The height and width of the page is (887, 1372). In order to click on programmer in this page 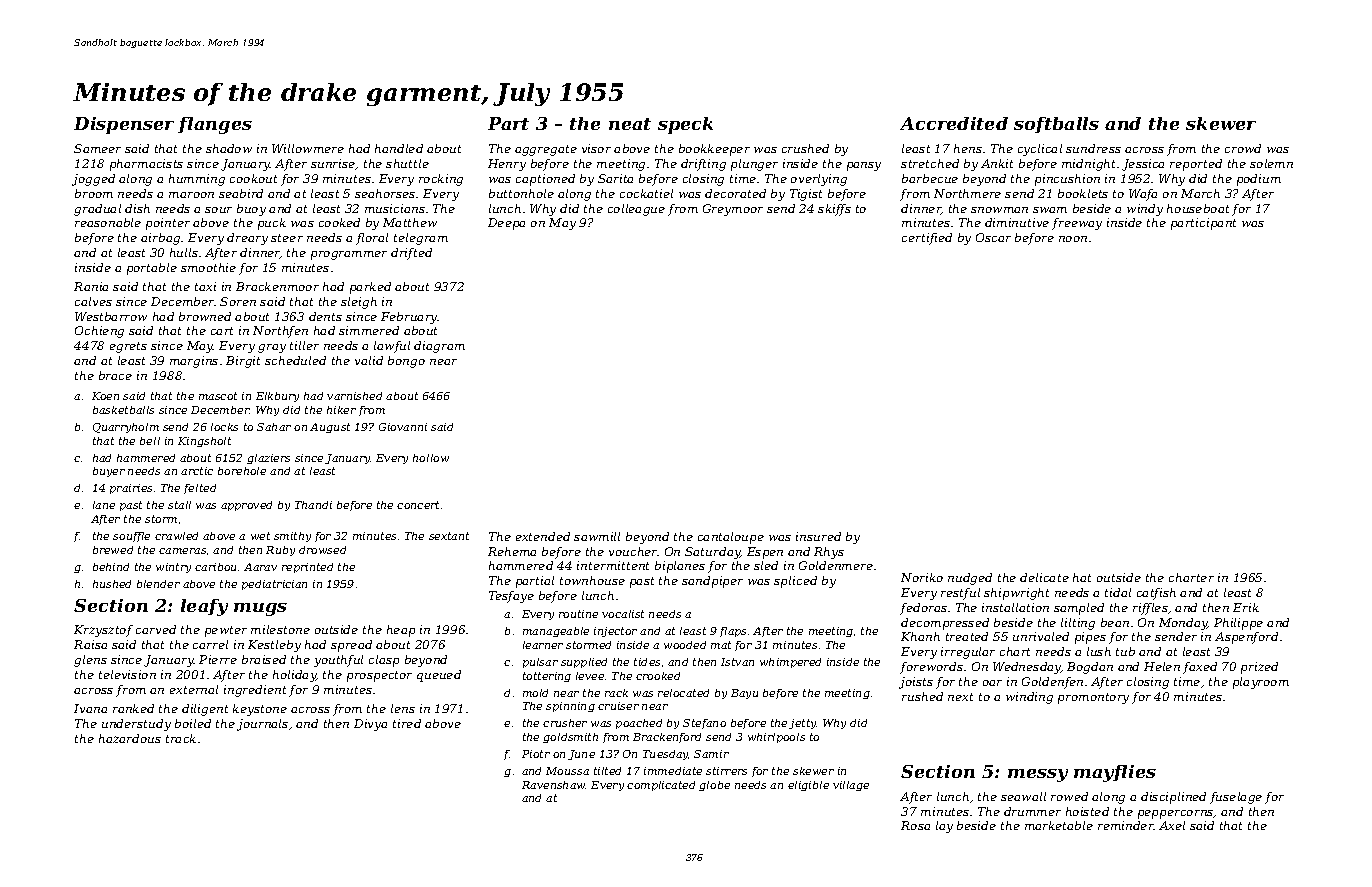, I will do `click(349, 255)`.
